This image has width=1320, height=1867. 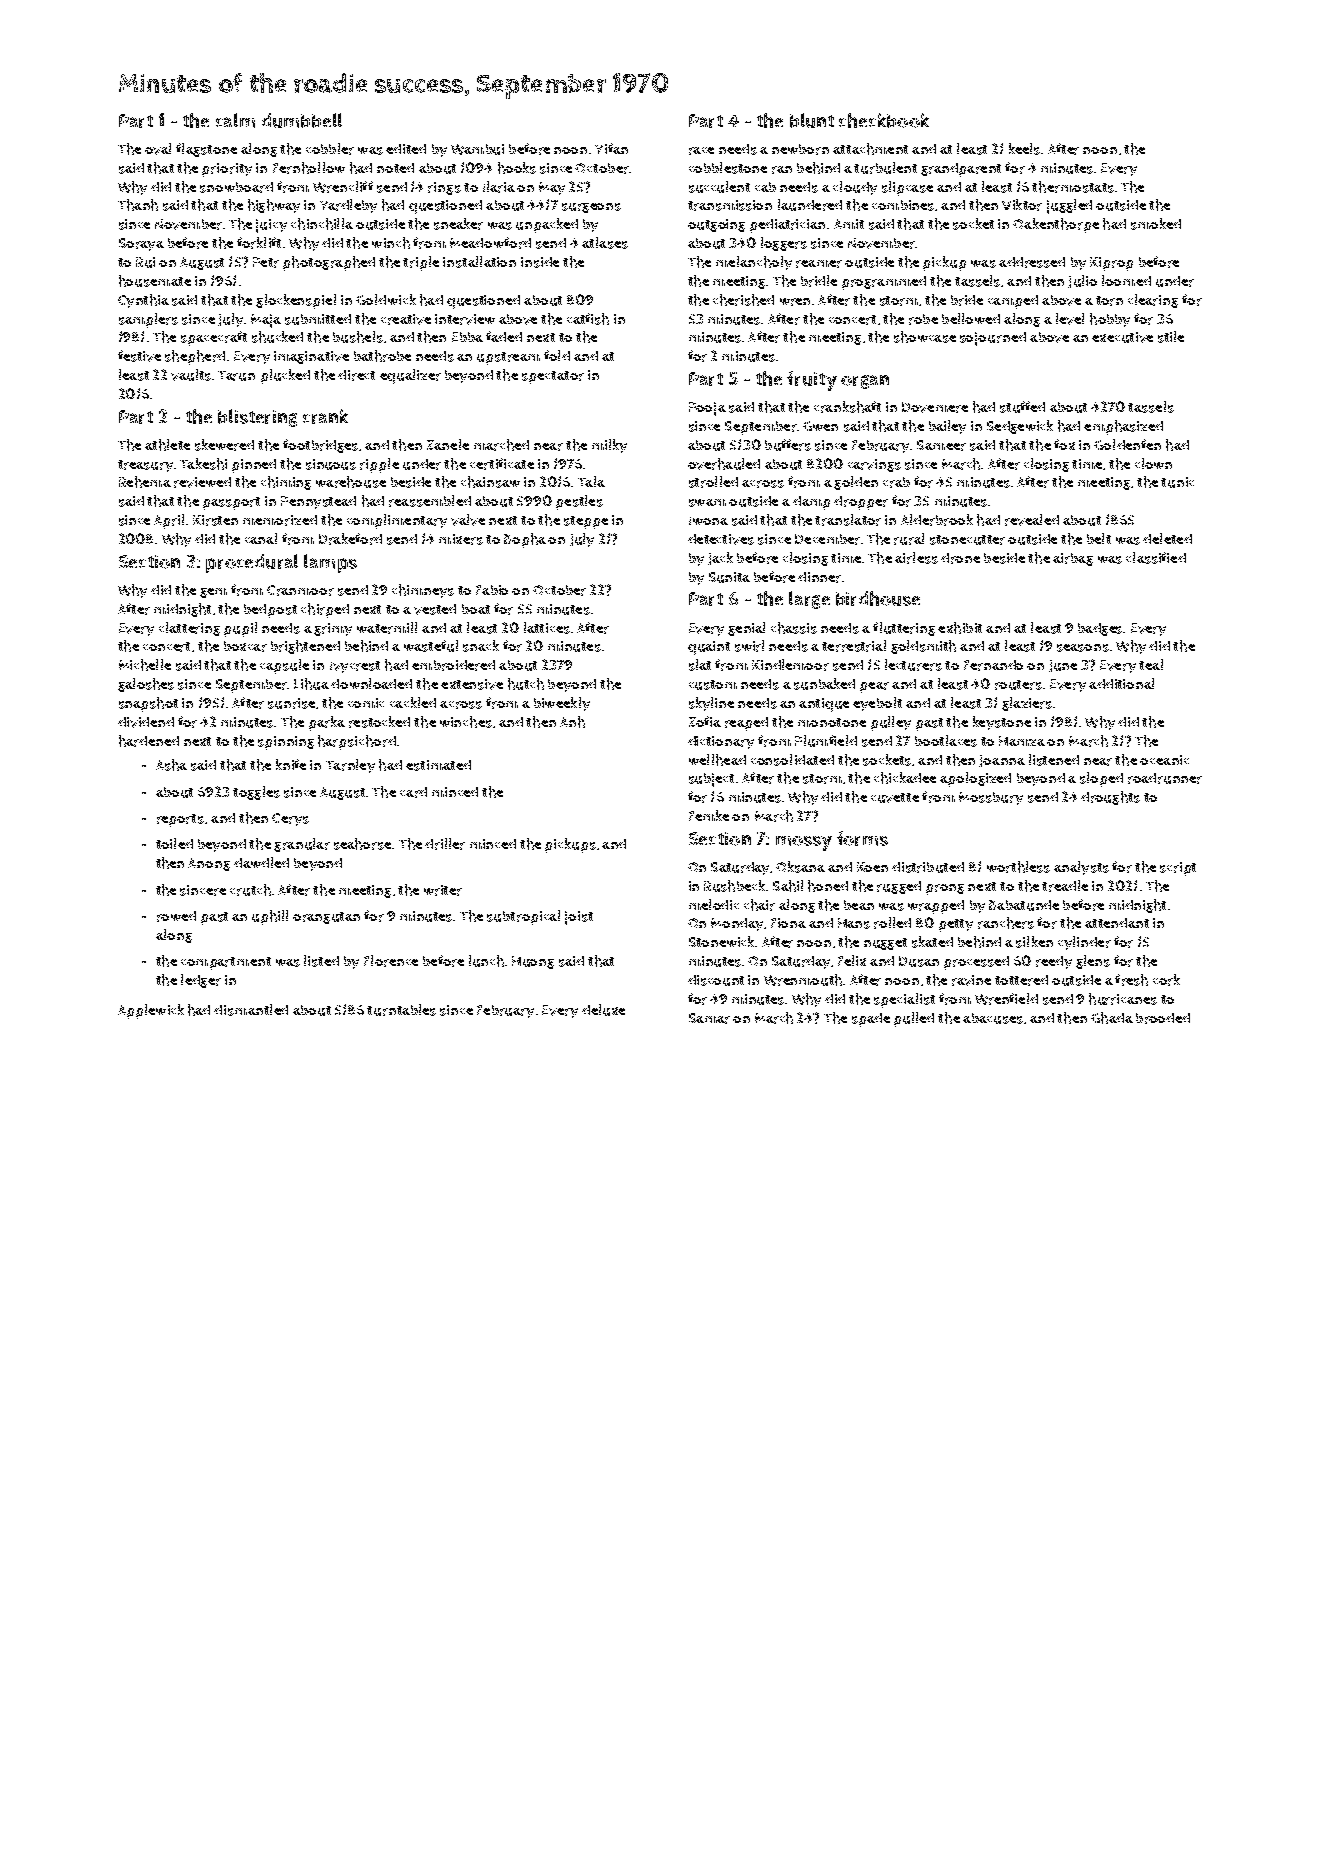 I want to click on droughts, so click(x=1110, y=798).
